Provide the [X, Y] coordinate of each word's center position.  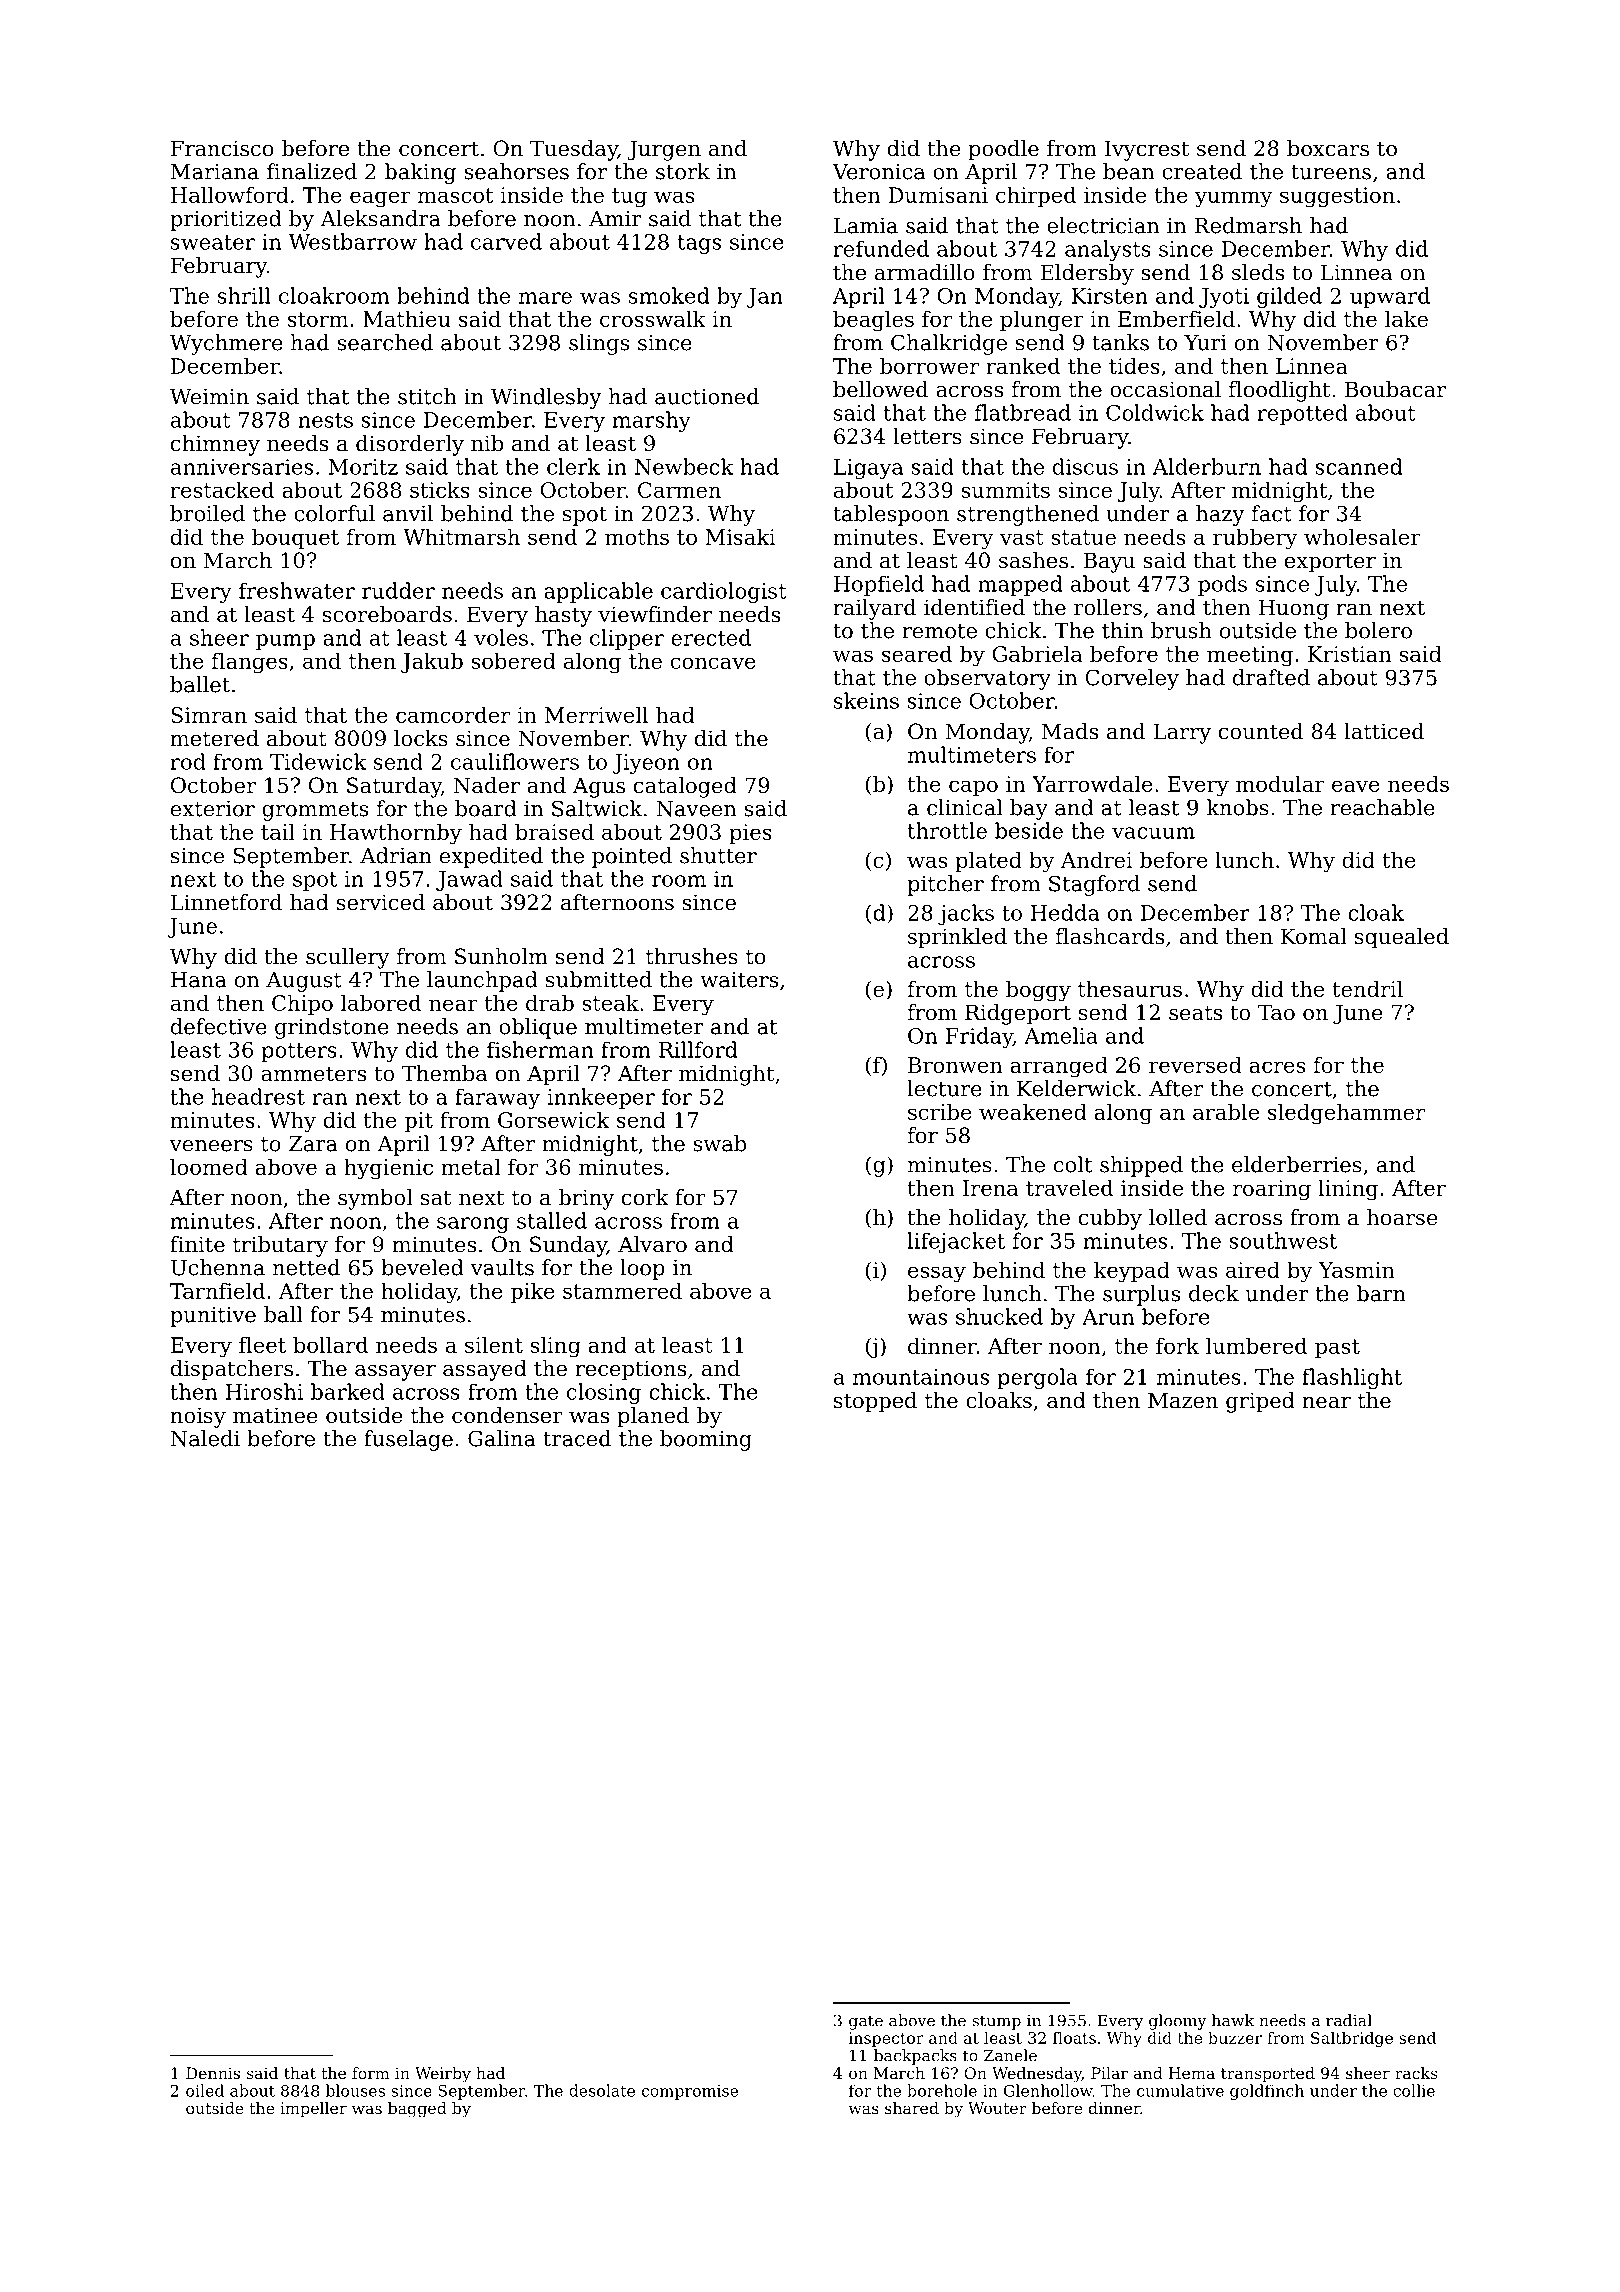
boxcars [1328, 148]
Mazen [1183, 1400]
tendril [1367, 988]
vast [1022, 537]
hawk [1233, 2020]
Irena [990, 1188]
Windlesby [546, 398]
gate [866, 2022]
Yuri [1205, 343]
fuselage [408, 1440]
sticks [440, 489]
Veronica [878, 172]
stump [996, 2022]
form [371, 2073]
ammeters [313, 1074]
